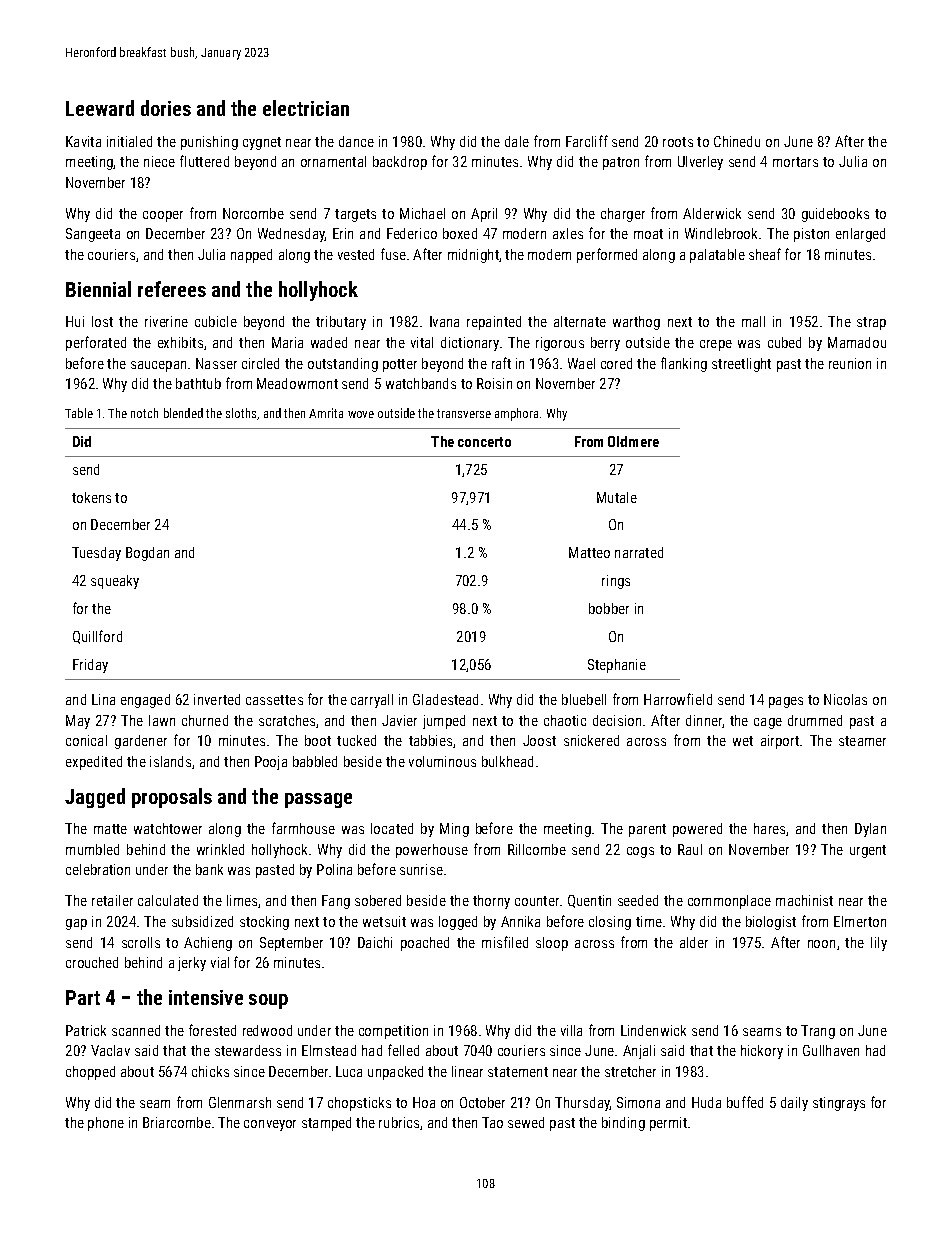  I want to click on mall, so click(753, 321).
